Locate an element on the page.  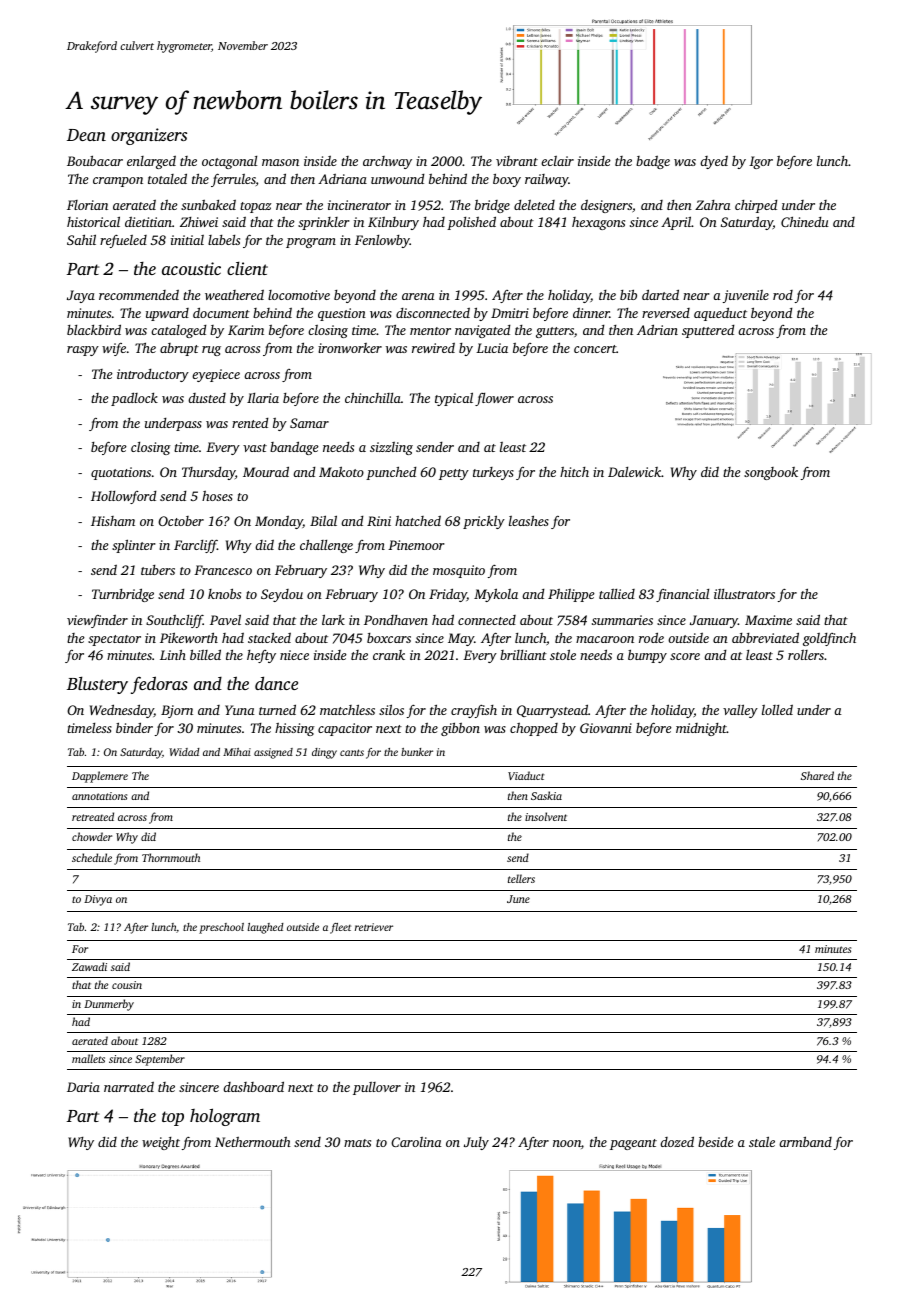
arena is located at coordinates (418, 296).
